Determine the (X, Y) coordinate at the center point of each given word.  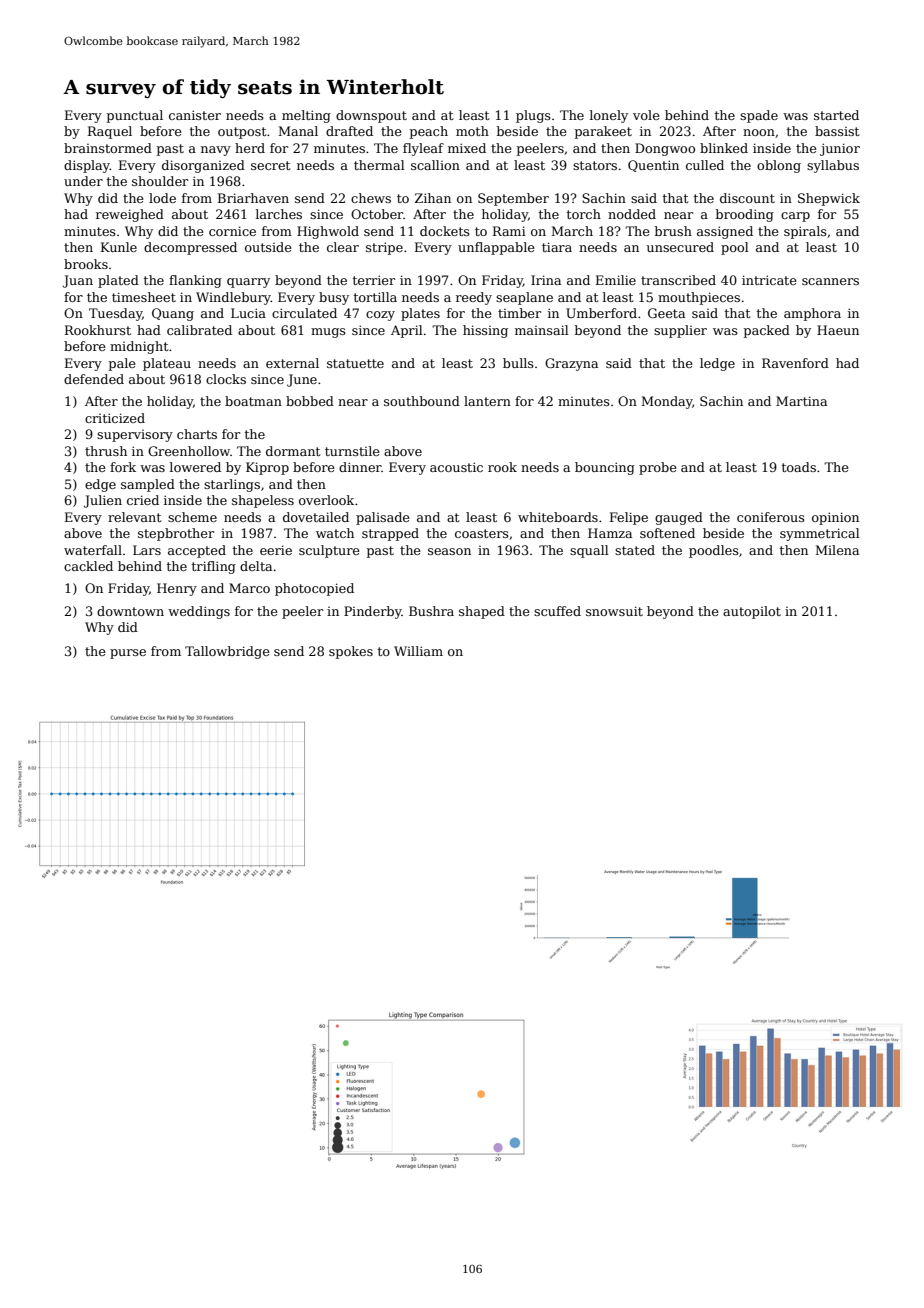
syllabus (833, 166)
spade (759, 116)
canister (195, 115)
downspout (371, 116)
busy (334, 298)
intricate (769, 280)
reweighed (130, 215)
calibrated (199, 330)
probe (658, 468)
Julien (103, 501)
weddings (199, 612)
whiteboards (558, 517)
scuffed (557, 611)
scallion (435, 165)
